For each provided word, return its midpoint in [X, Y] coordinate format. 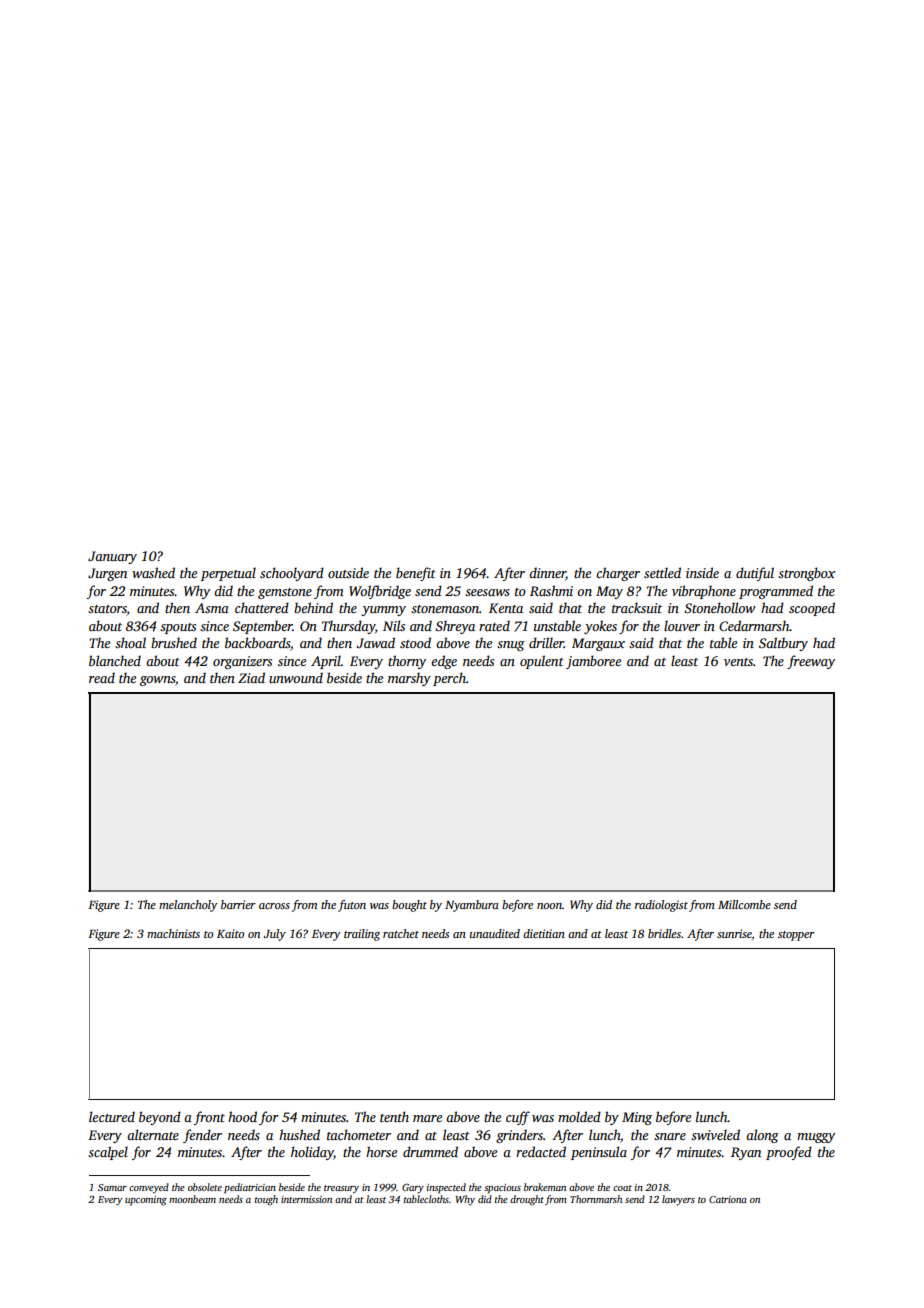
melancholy [188, 906]
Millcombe [744, 904]
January [112, 557]
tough [266, 1200]
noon [549, 906]
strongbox [806, 574]
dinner [547, 574]
